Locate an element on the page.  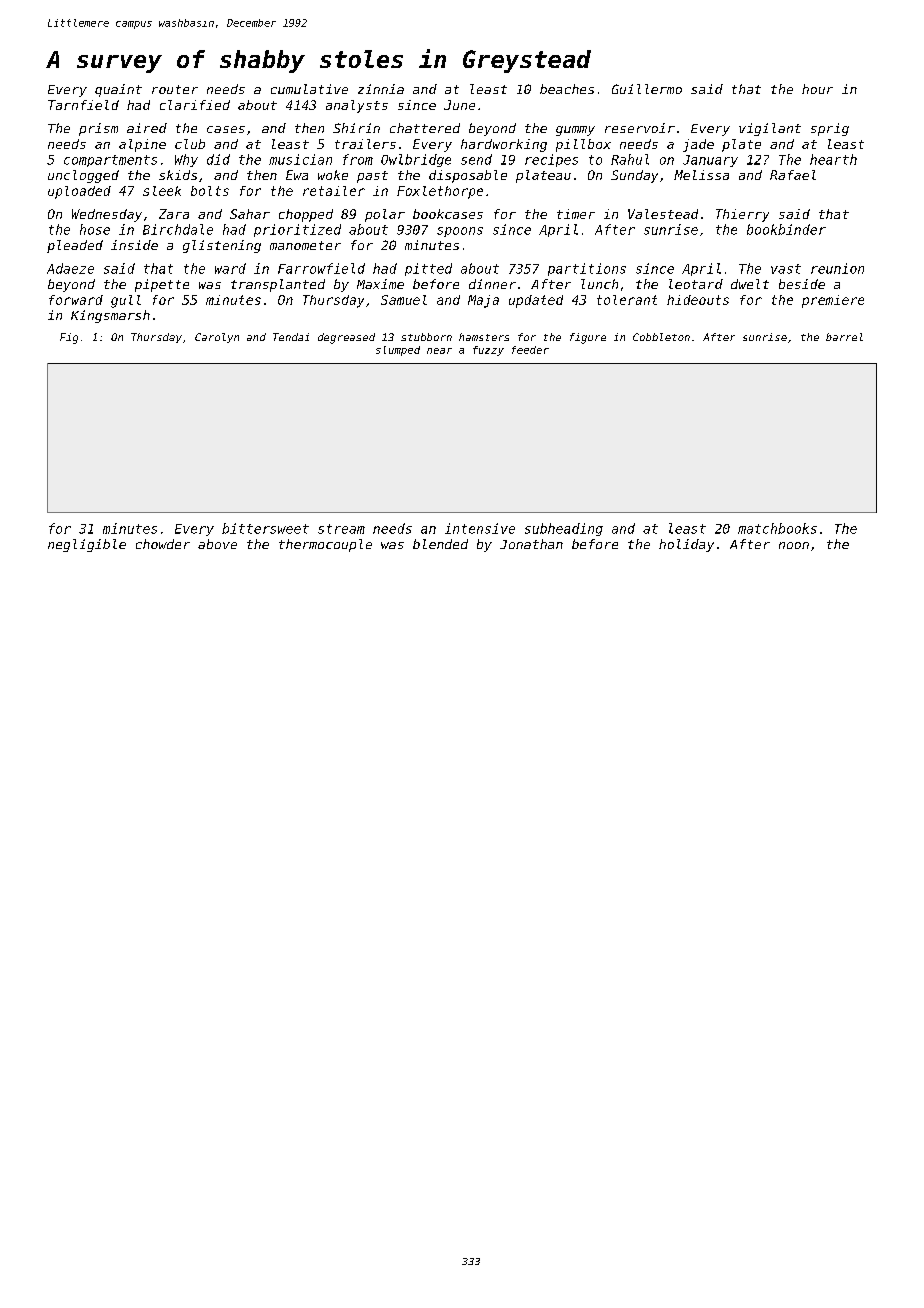
vast is located at coordinates (786, 269).
